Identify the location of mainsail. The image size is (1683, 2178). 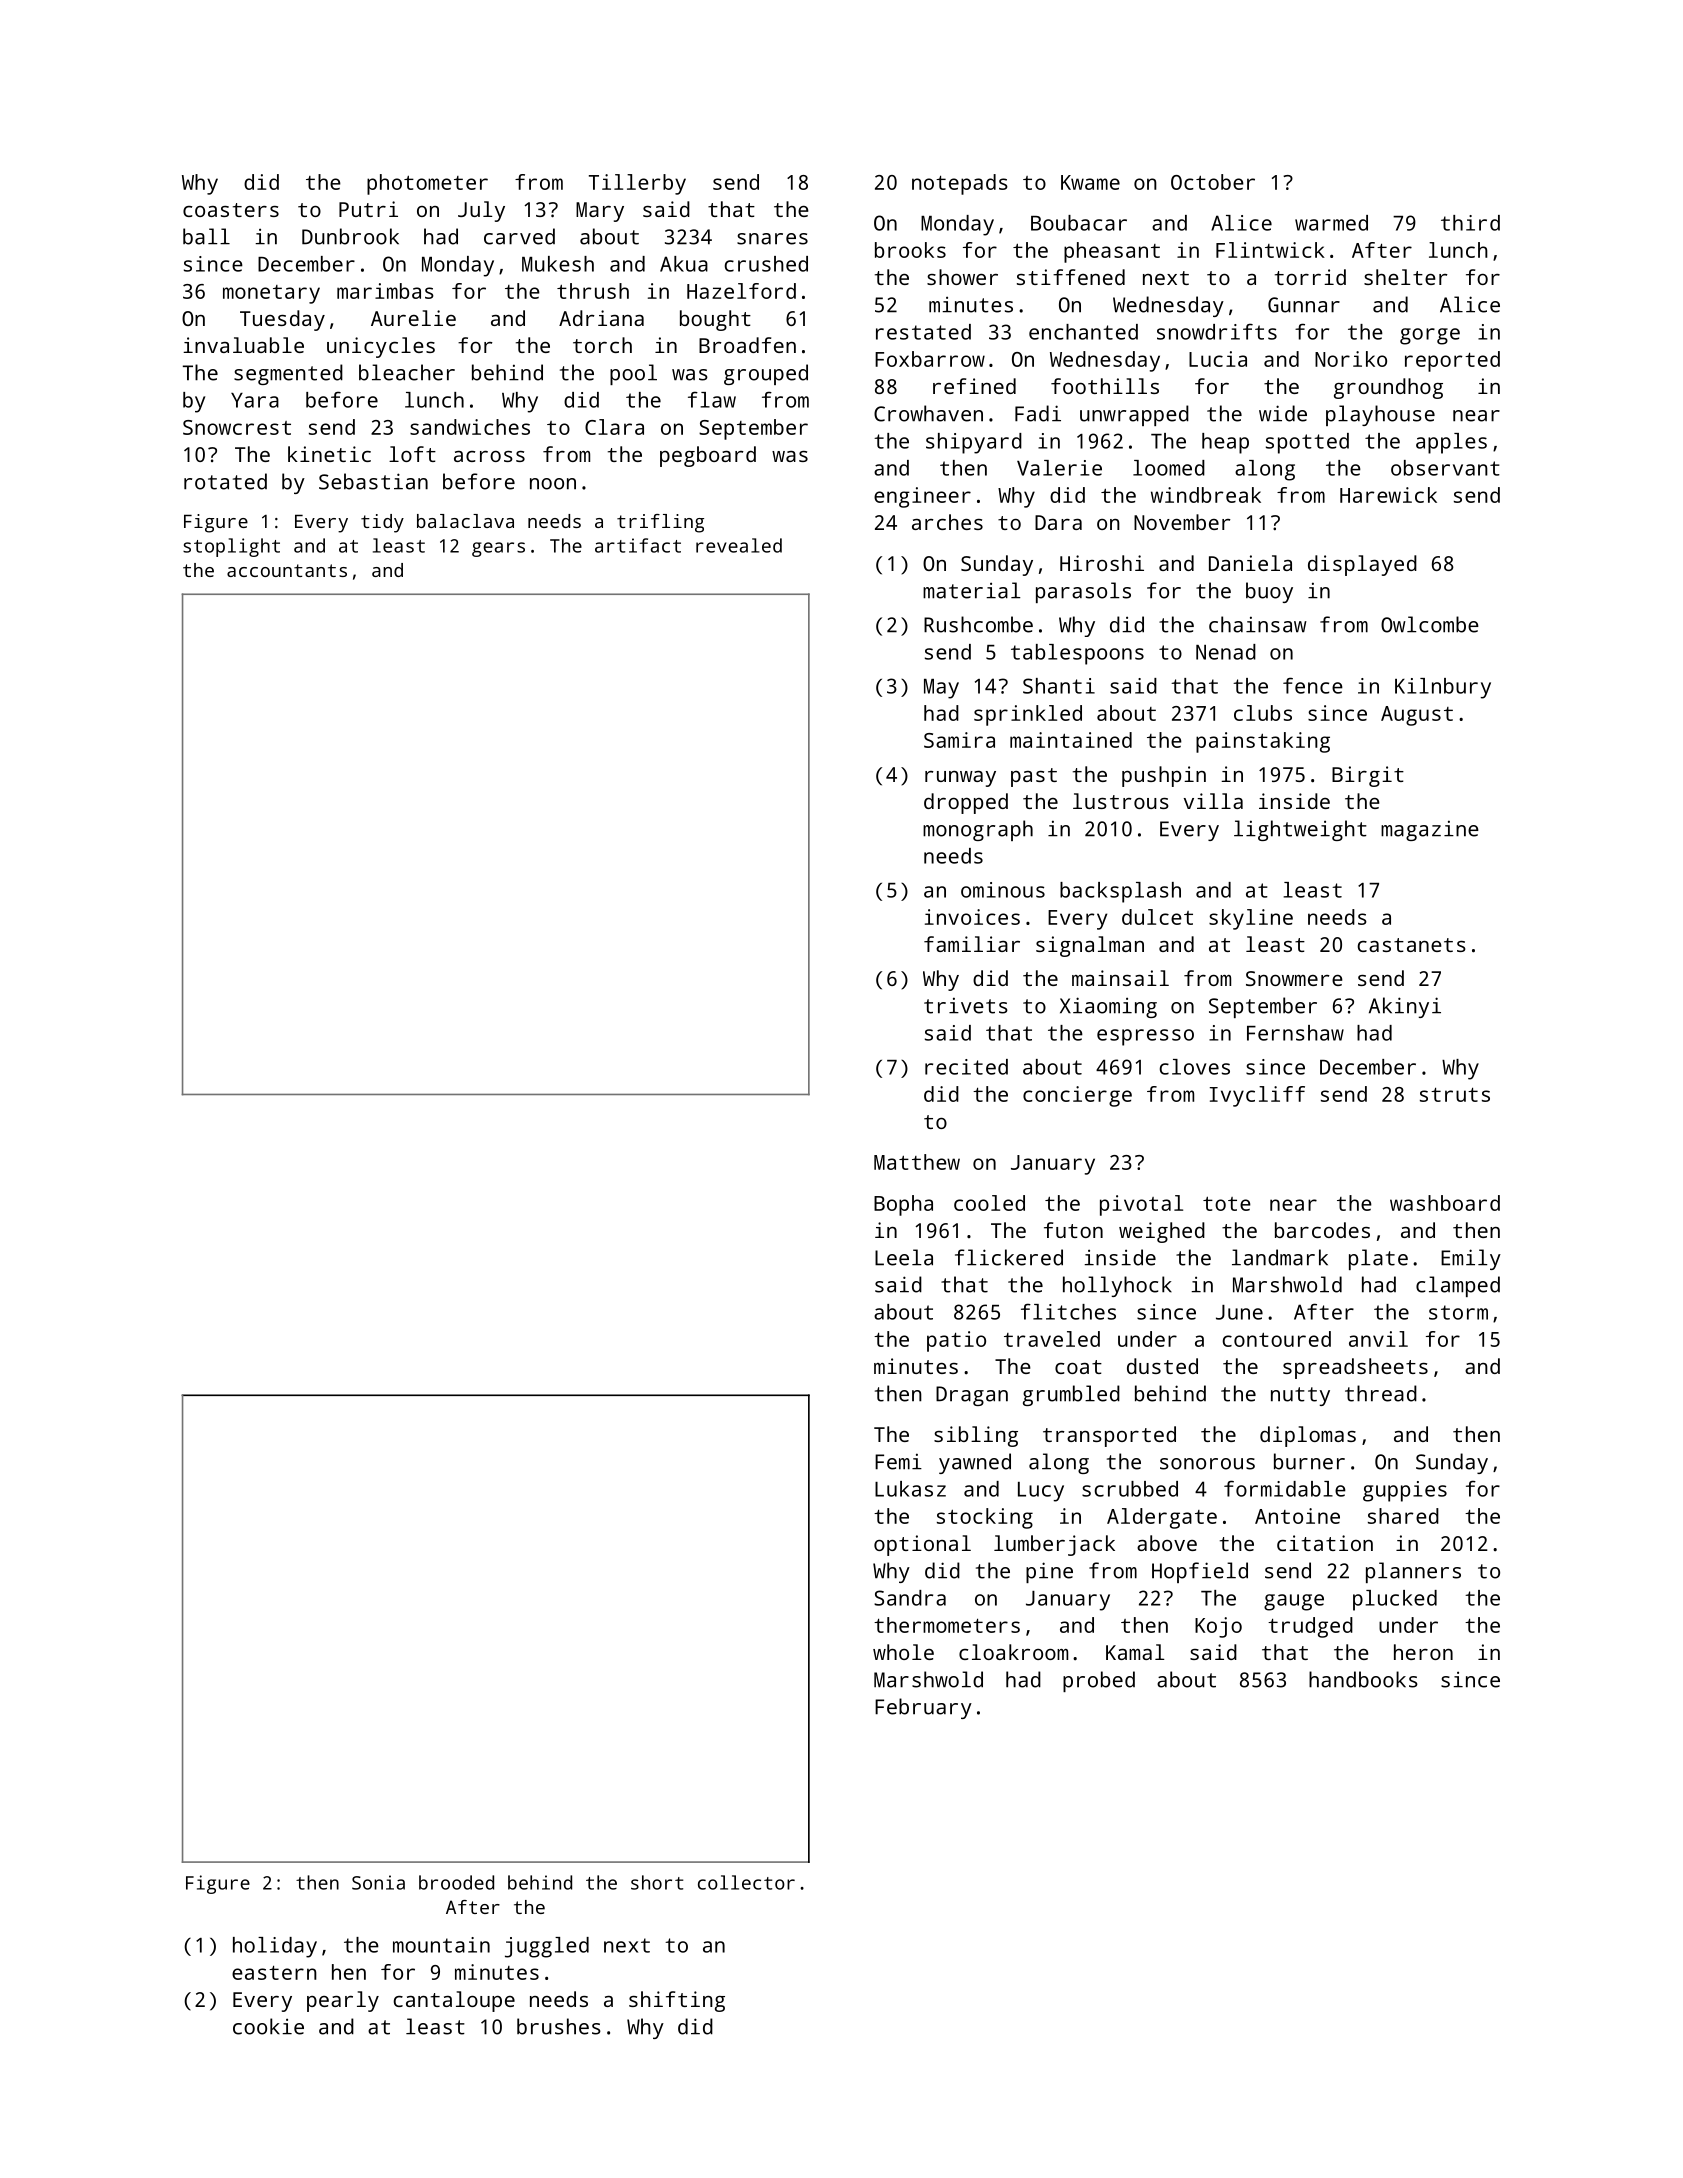
(1120, 978).
